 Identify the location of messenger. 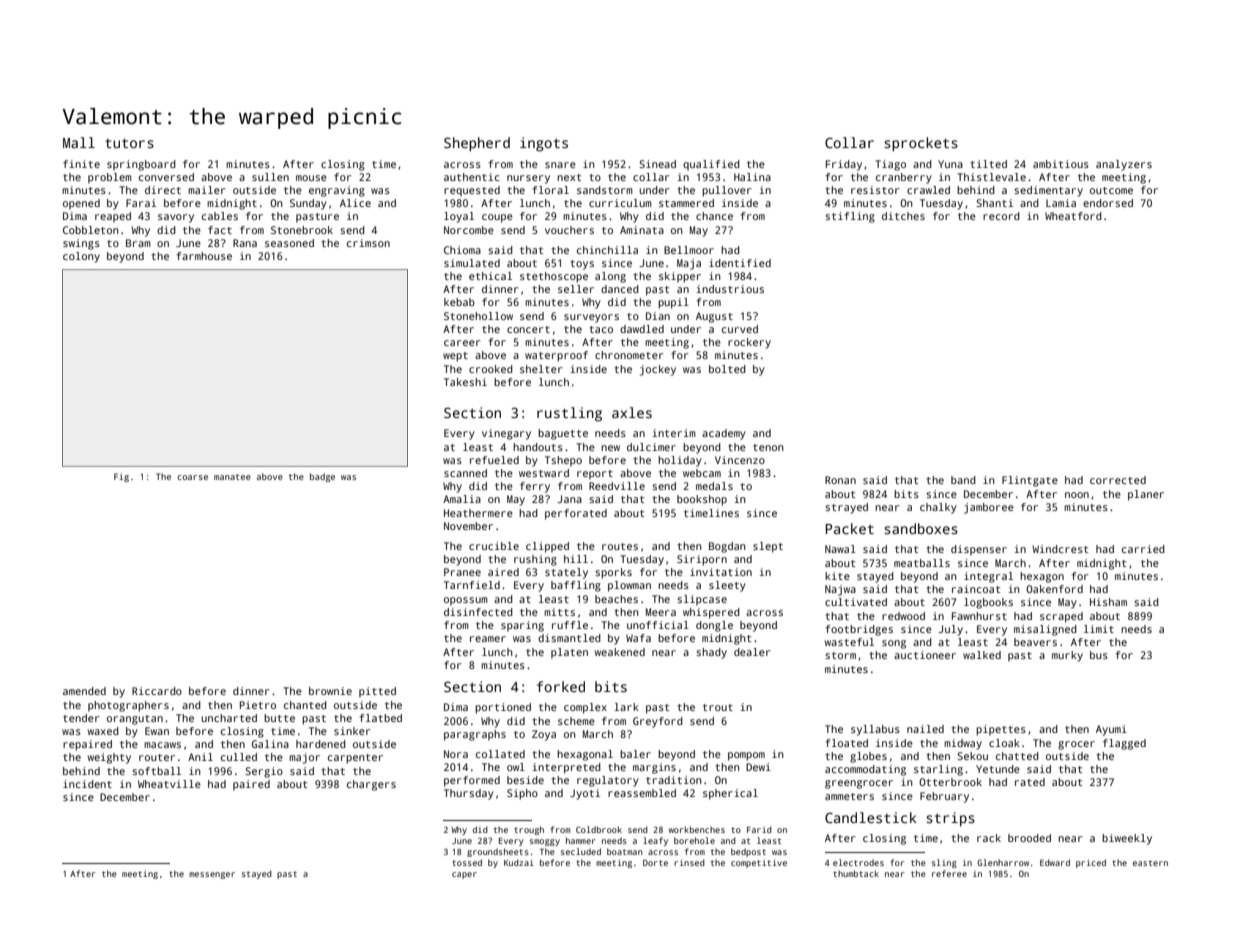
(212, 875).
